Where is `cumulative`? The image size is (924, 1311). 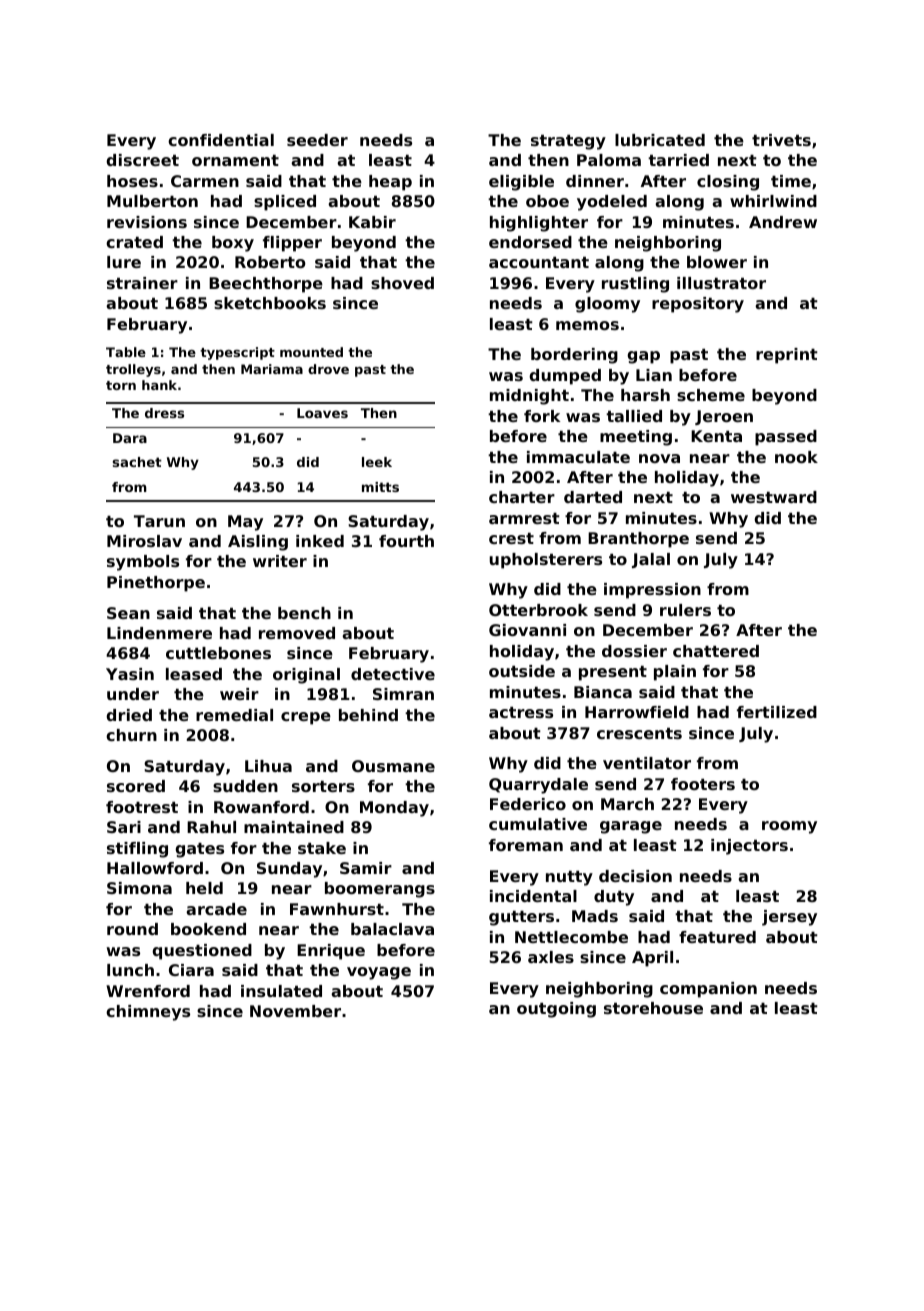
cumulative is located at coordinates (538, 824).
